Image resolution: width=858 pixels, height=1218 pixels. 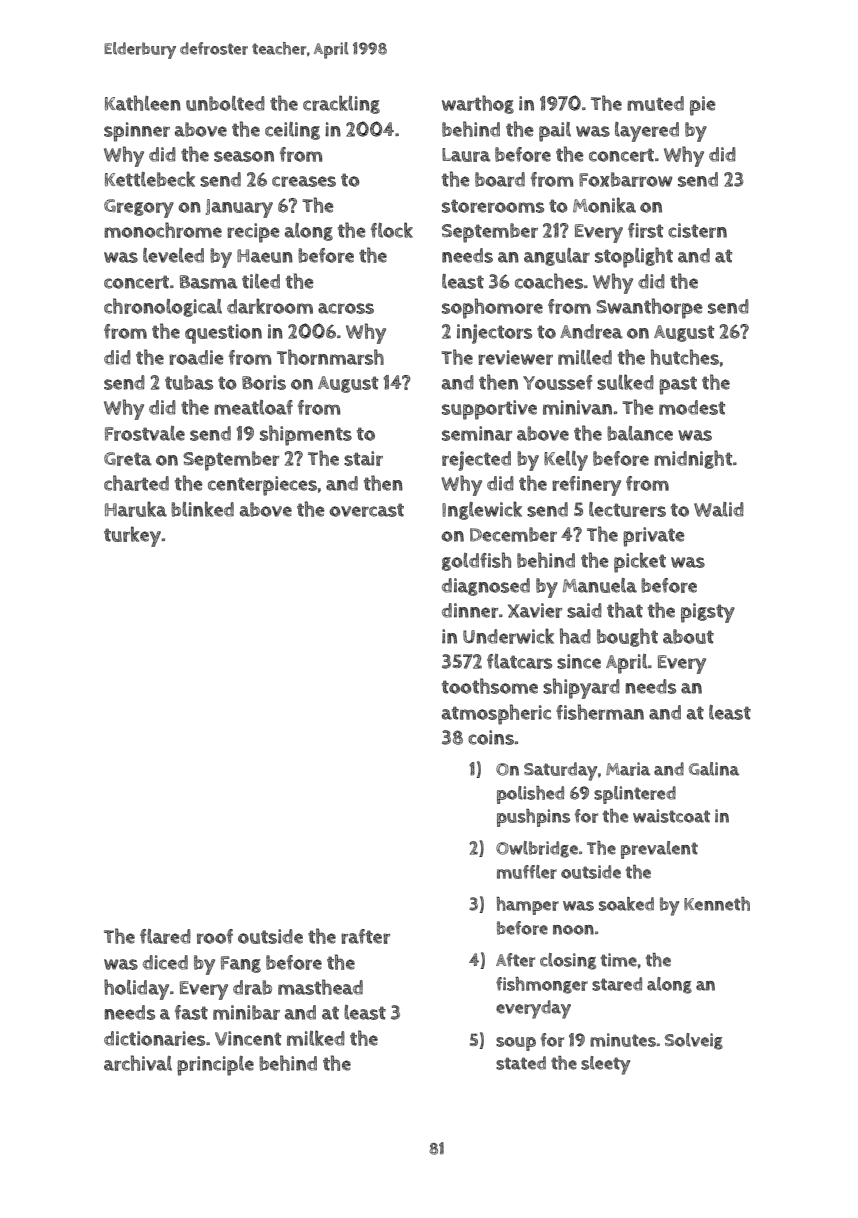 I want to click on flatcars, so click(x=519, y=661).
